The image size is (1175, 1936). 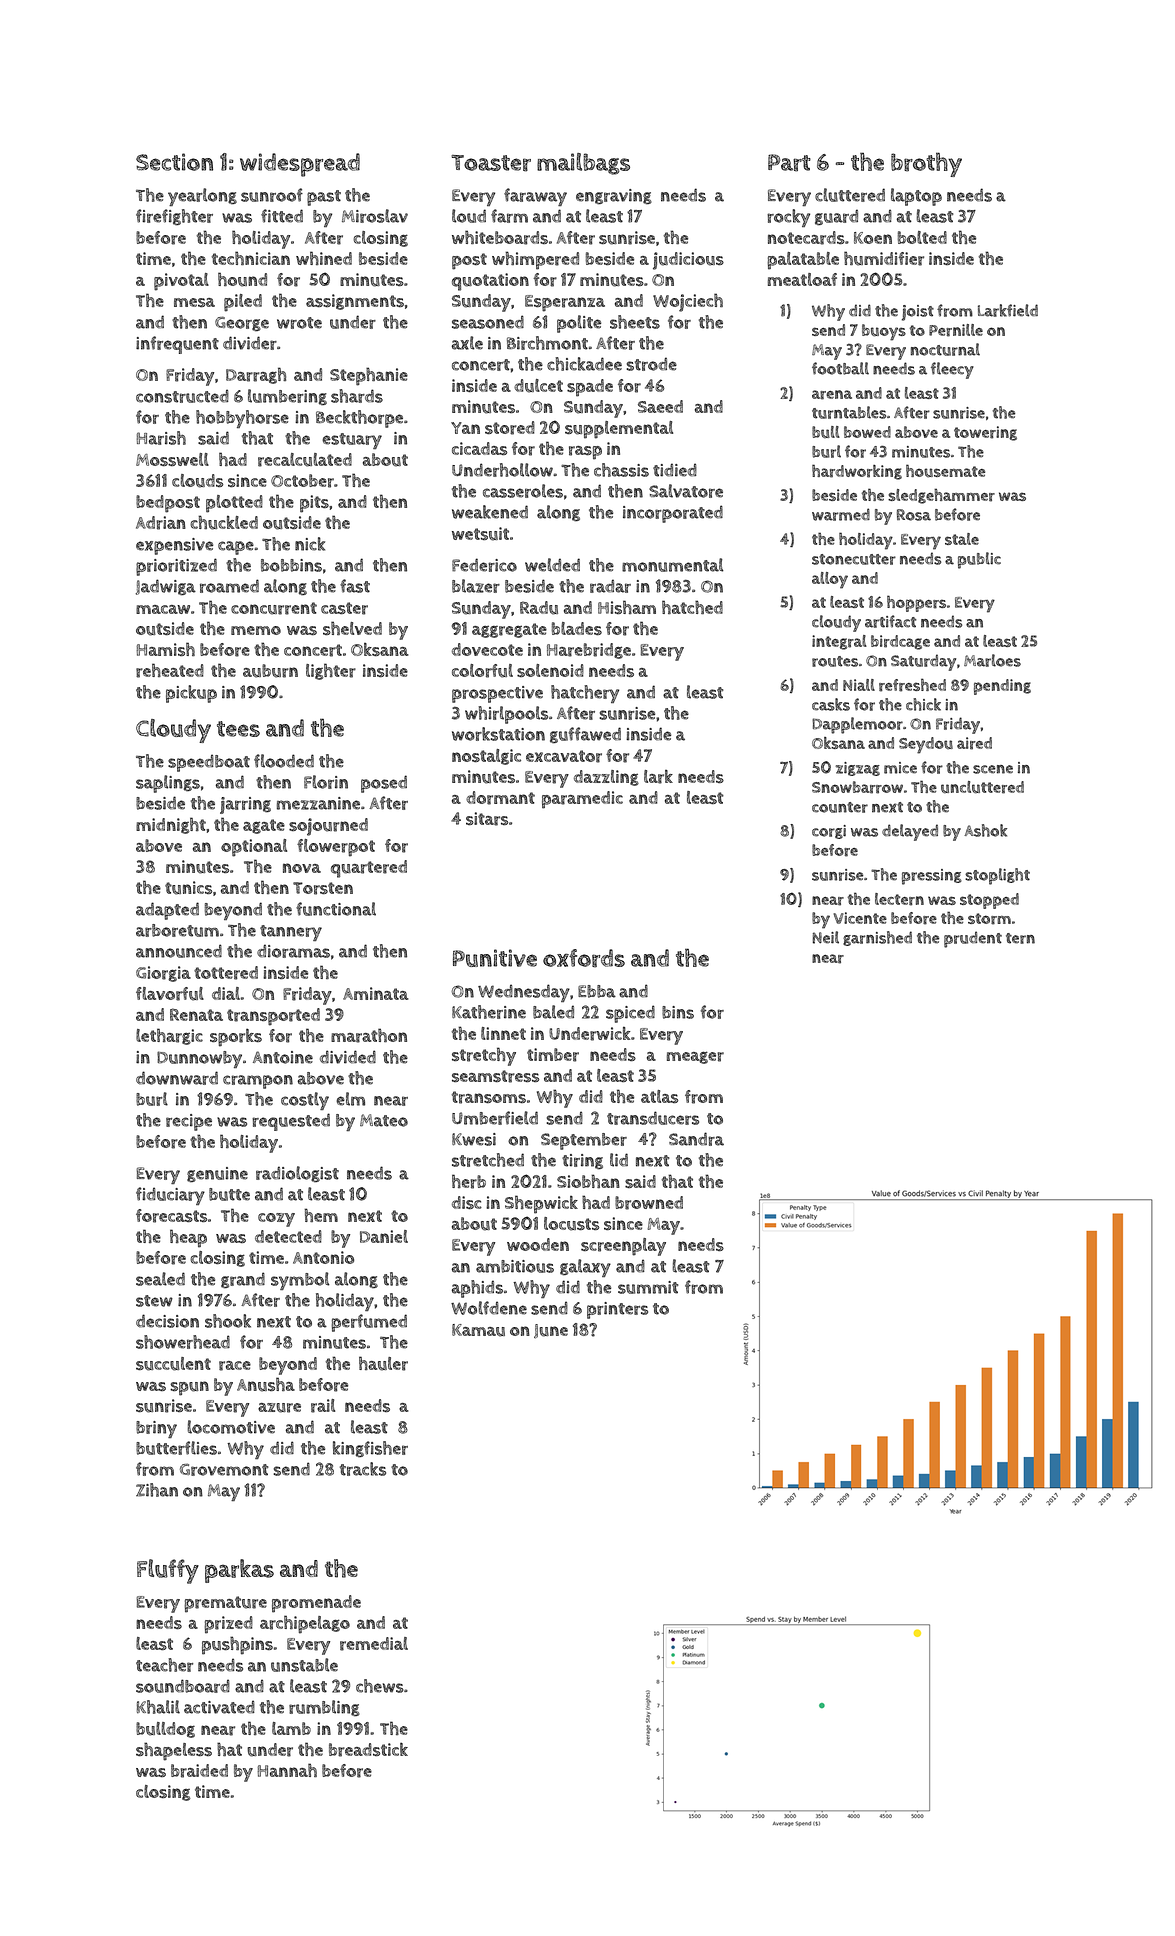 What do you see at coordinates (538, 386) in the image?
I see `dulcet` at bounding box center [538, 386].
